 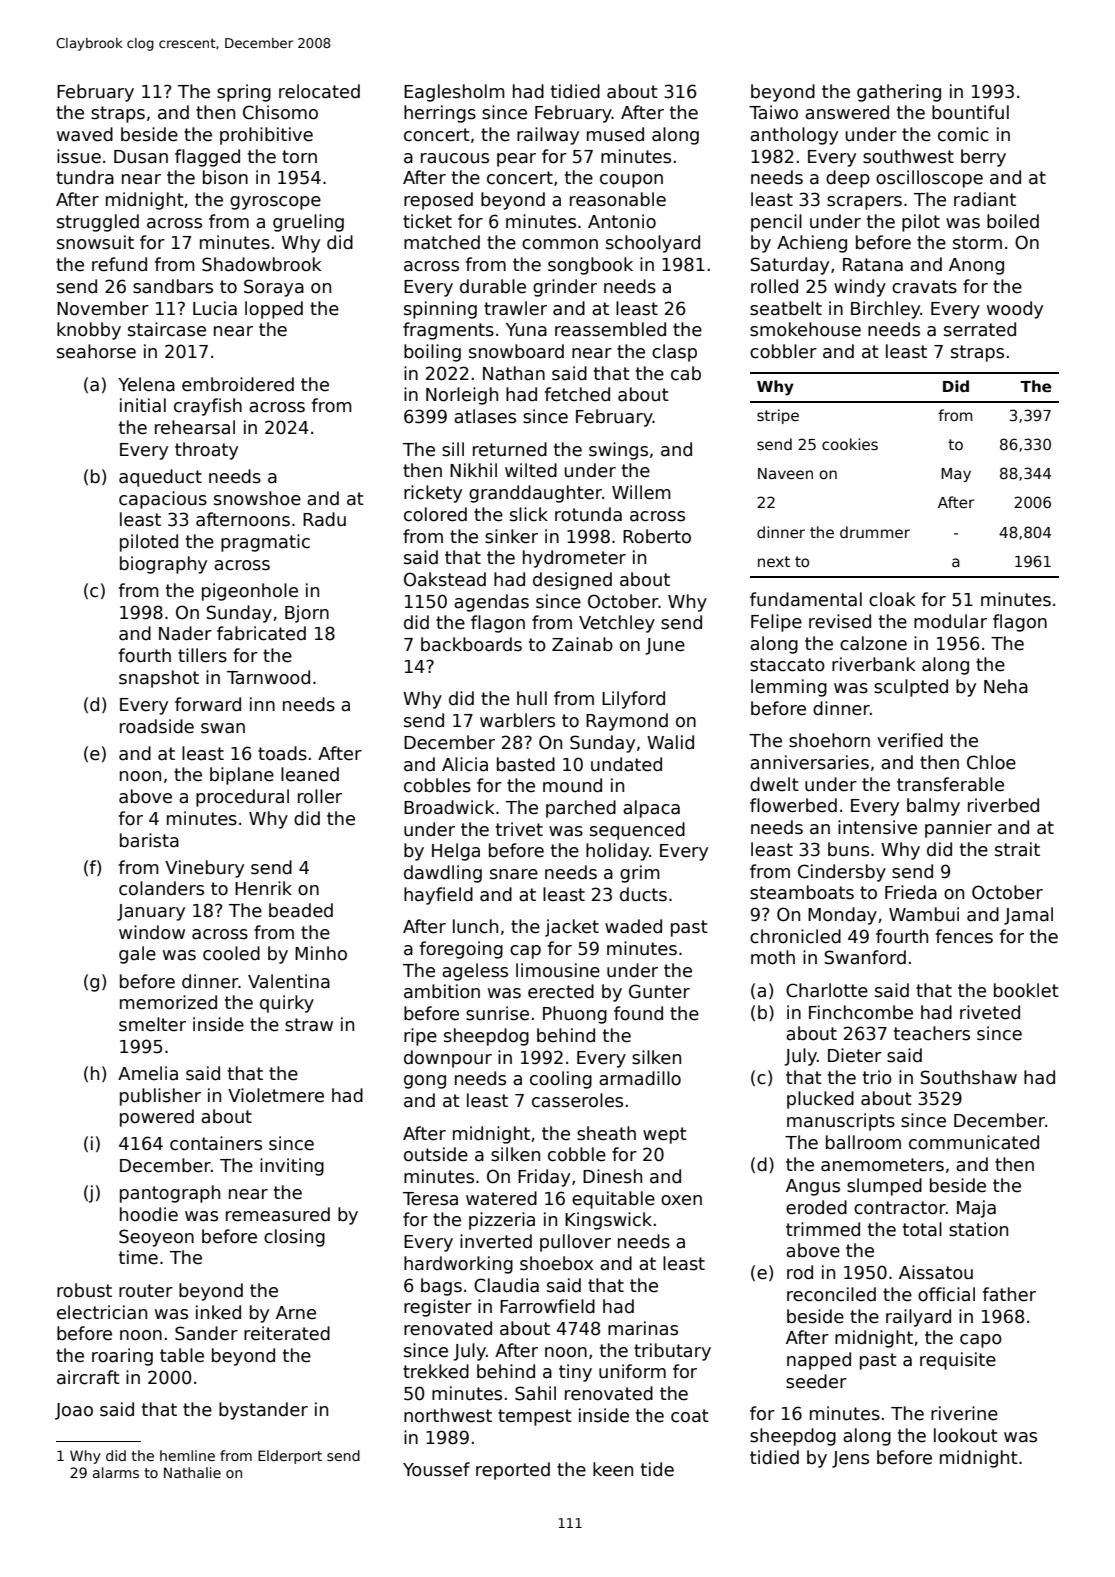 I want to click on May, so click(x=956, y=475).
